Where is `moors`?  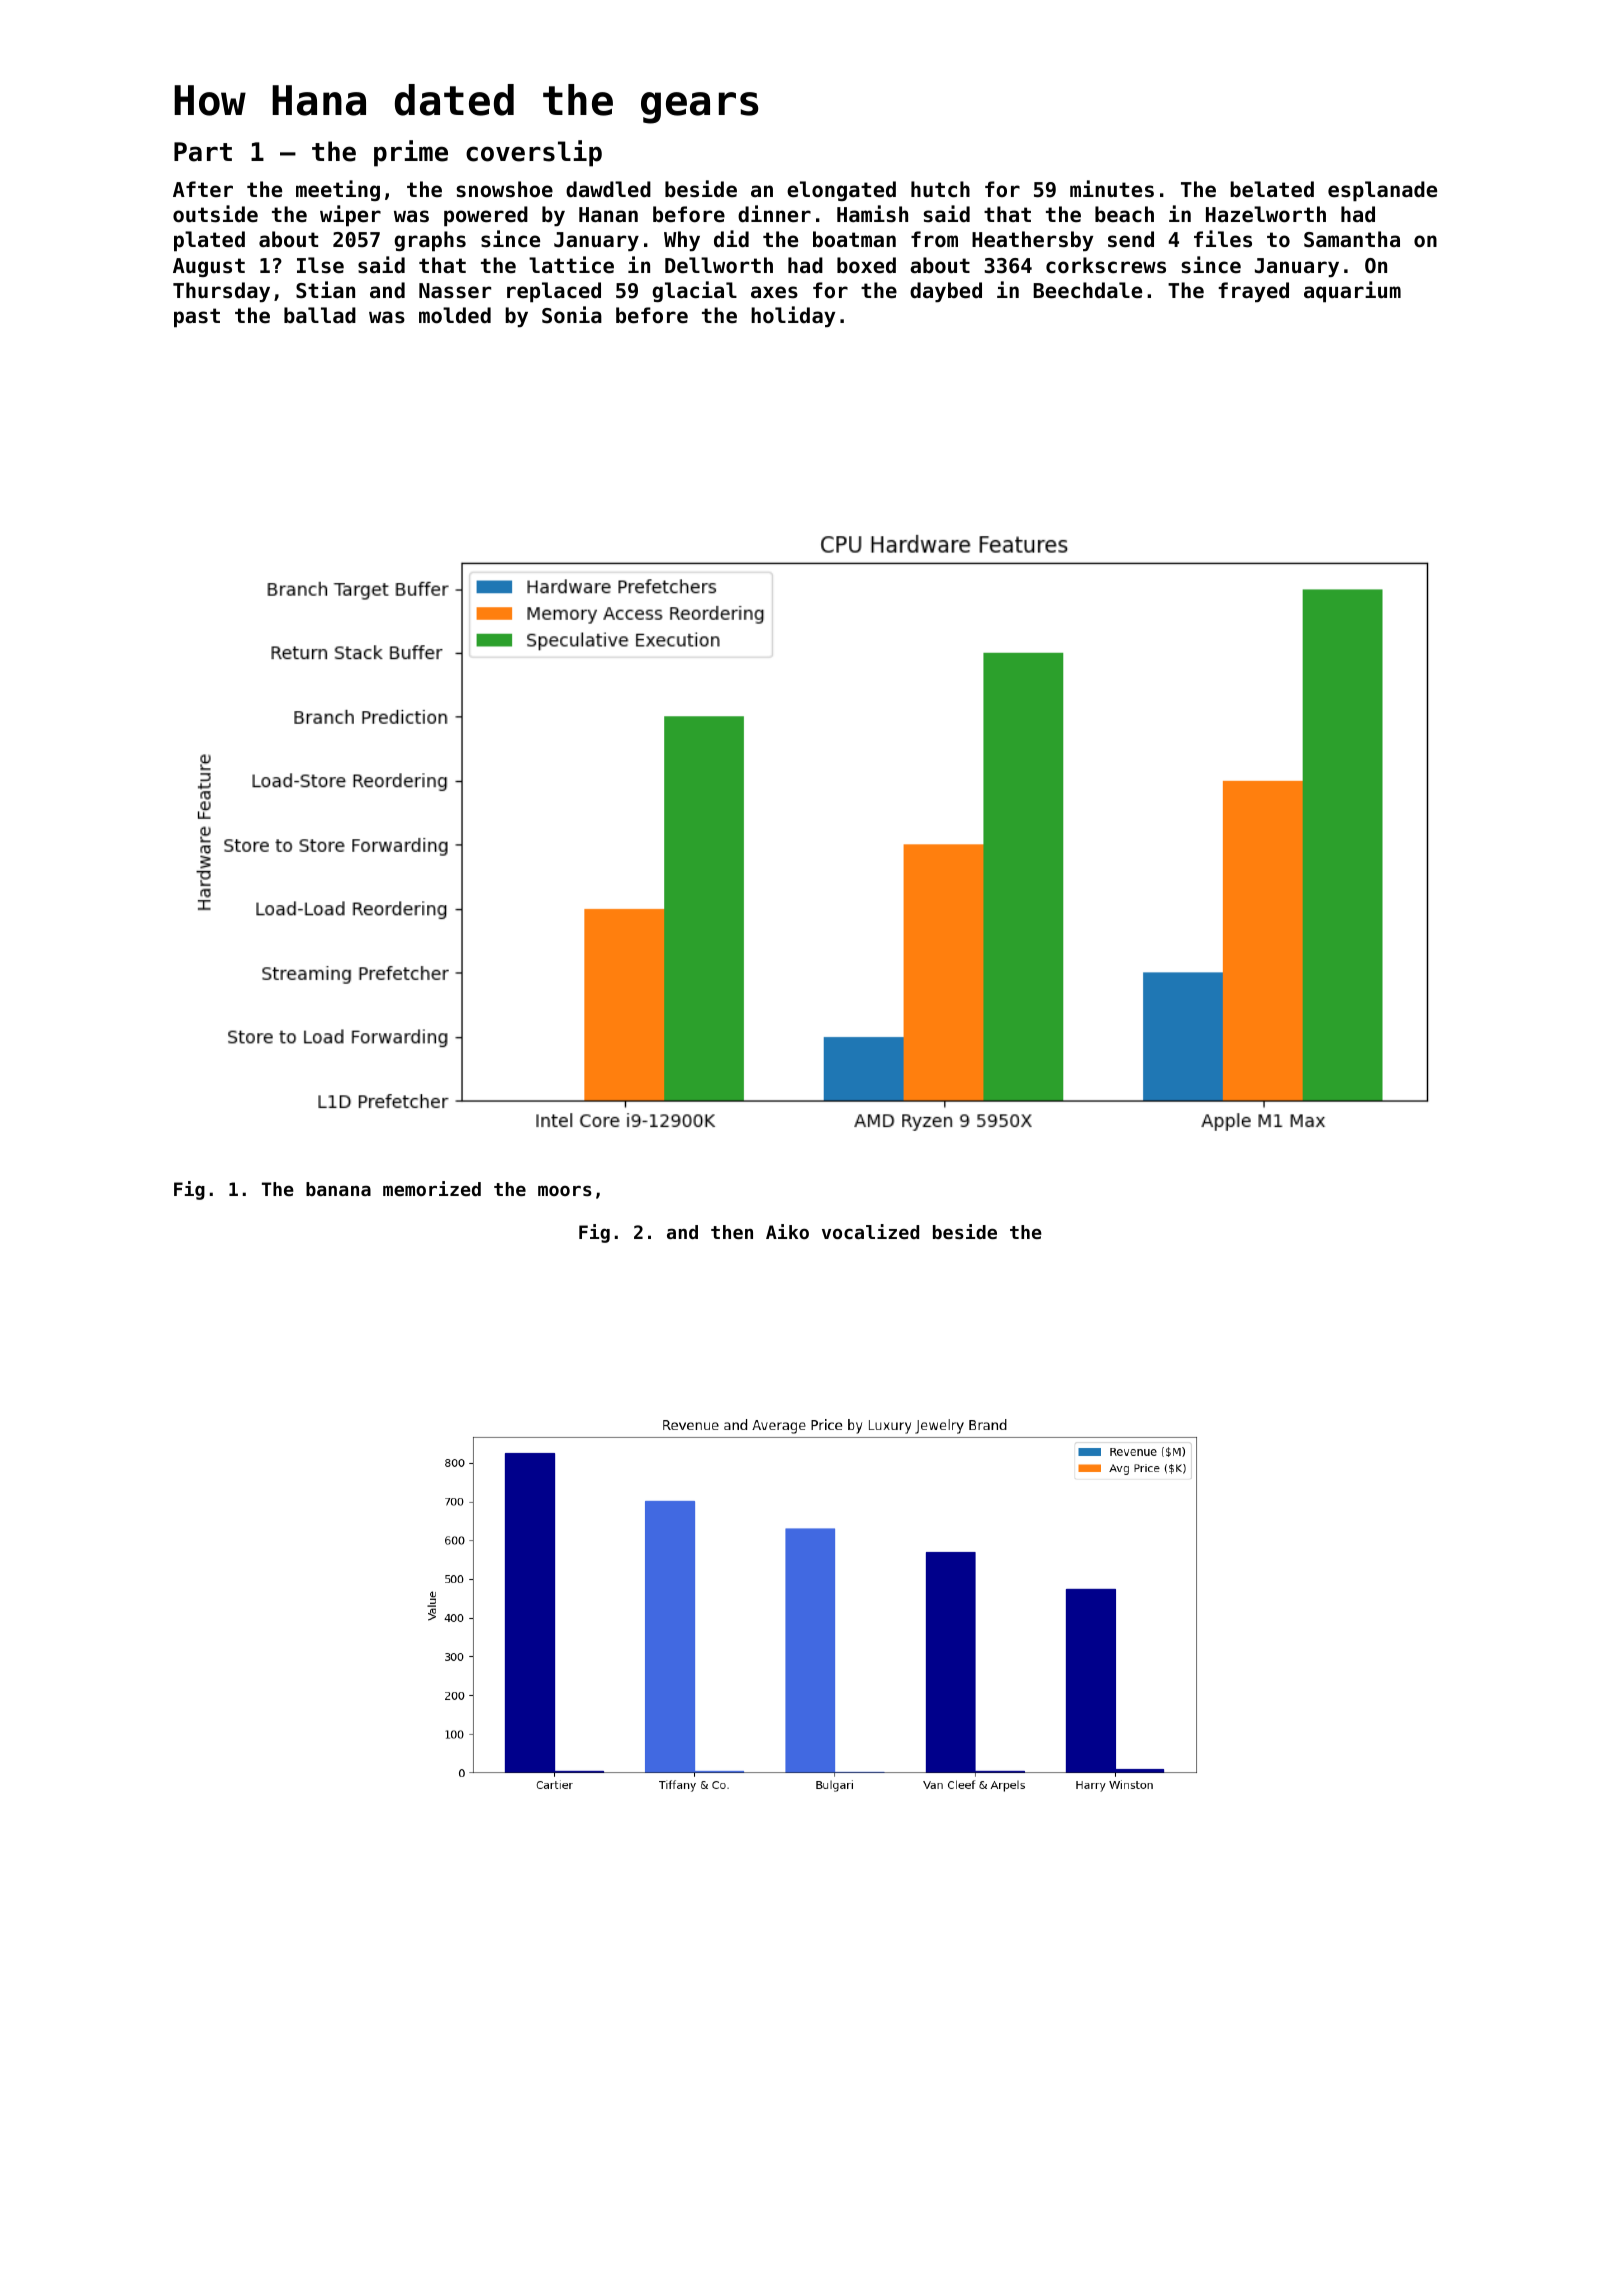
moors is located at coordinates (565, 1190).
